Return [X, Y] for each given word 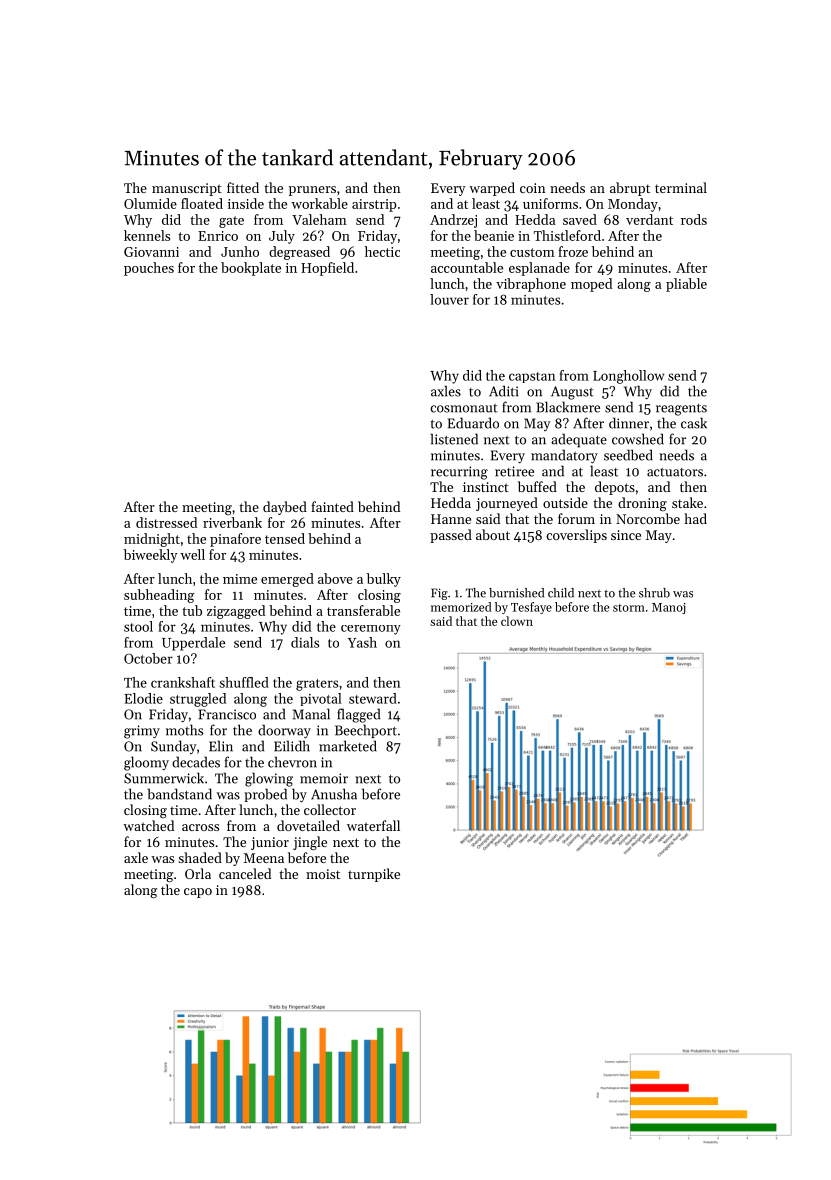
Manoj [669, 608]
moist [323, 874]
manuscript [187, 189]
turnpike [374, 875]
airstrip [374, 205]
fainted [332, 506]
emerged [287, 580]
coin [533, 188]
